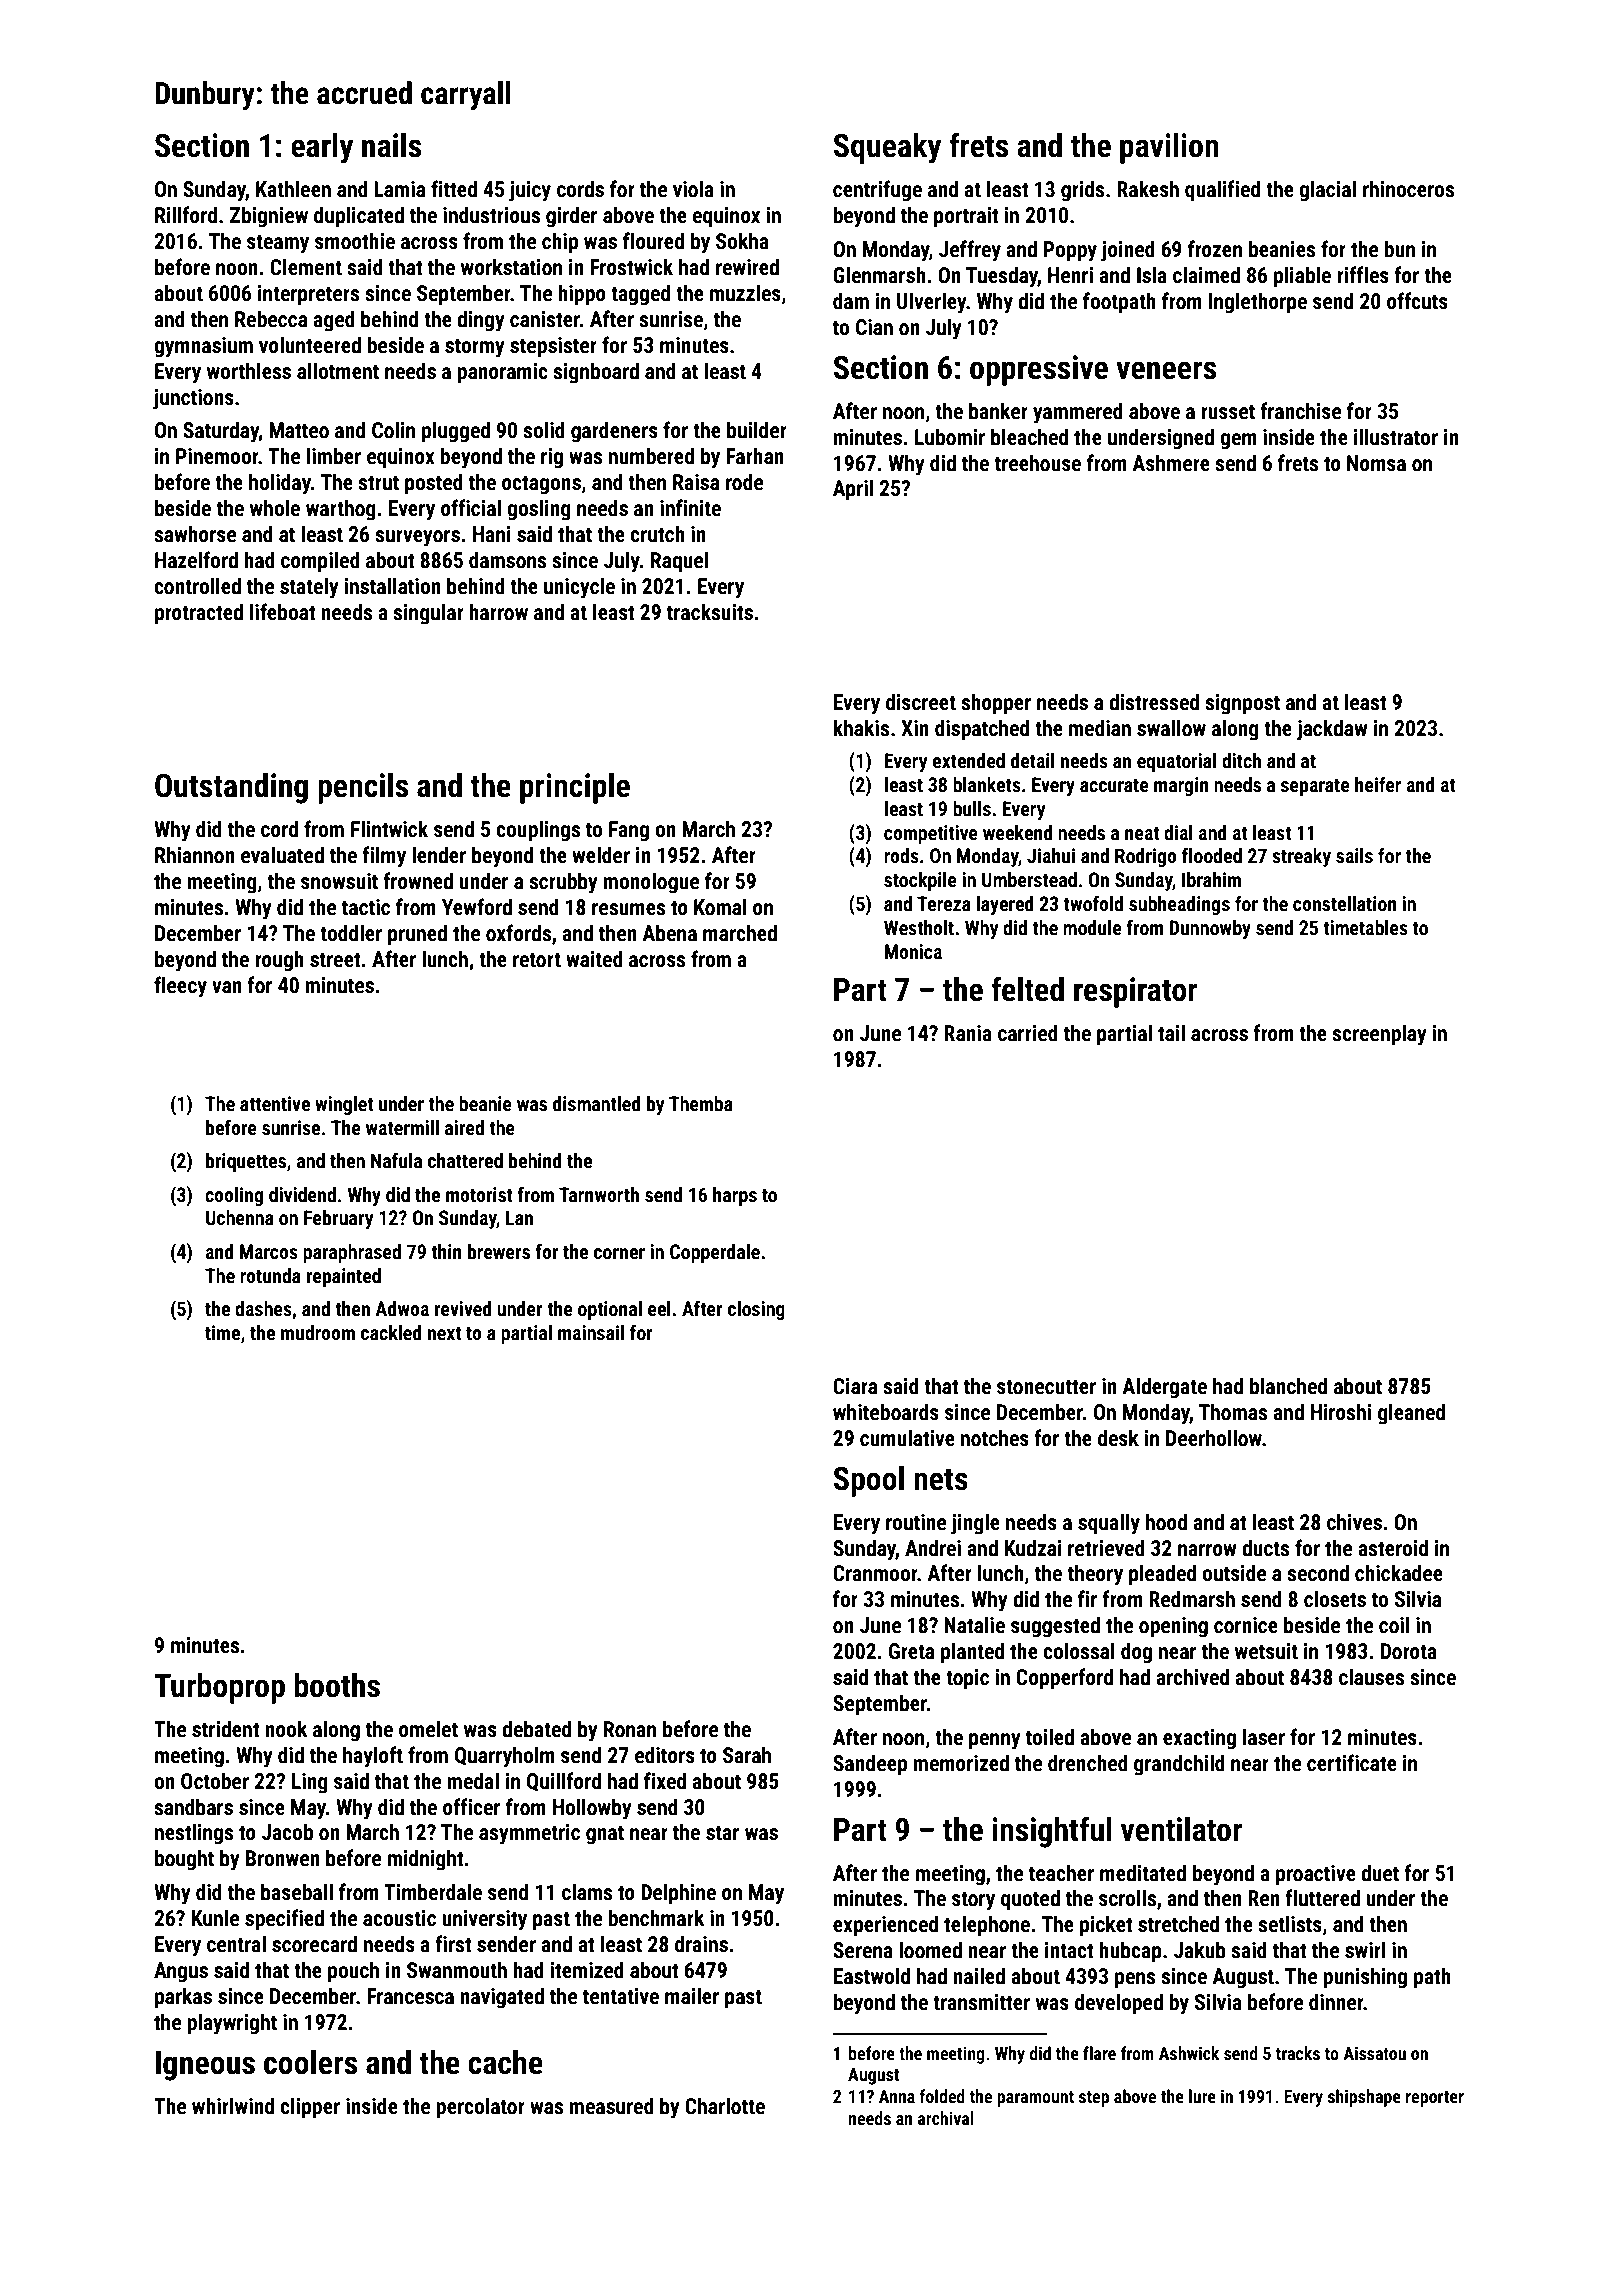  What do you see at coordinates (203, 347) in the screenshot?
I see `gymnasium` at bounding box center [203, 347].
